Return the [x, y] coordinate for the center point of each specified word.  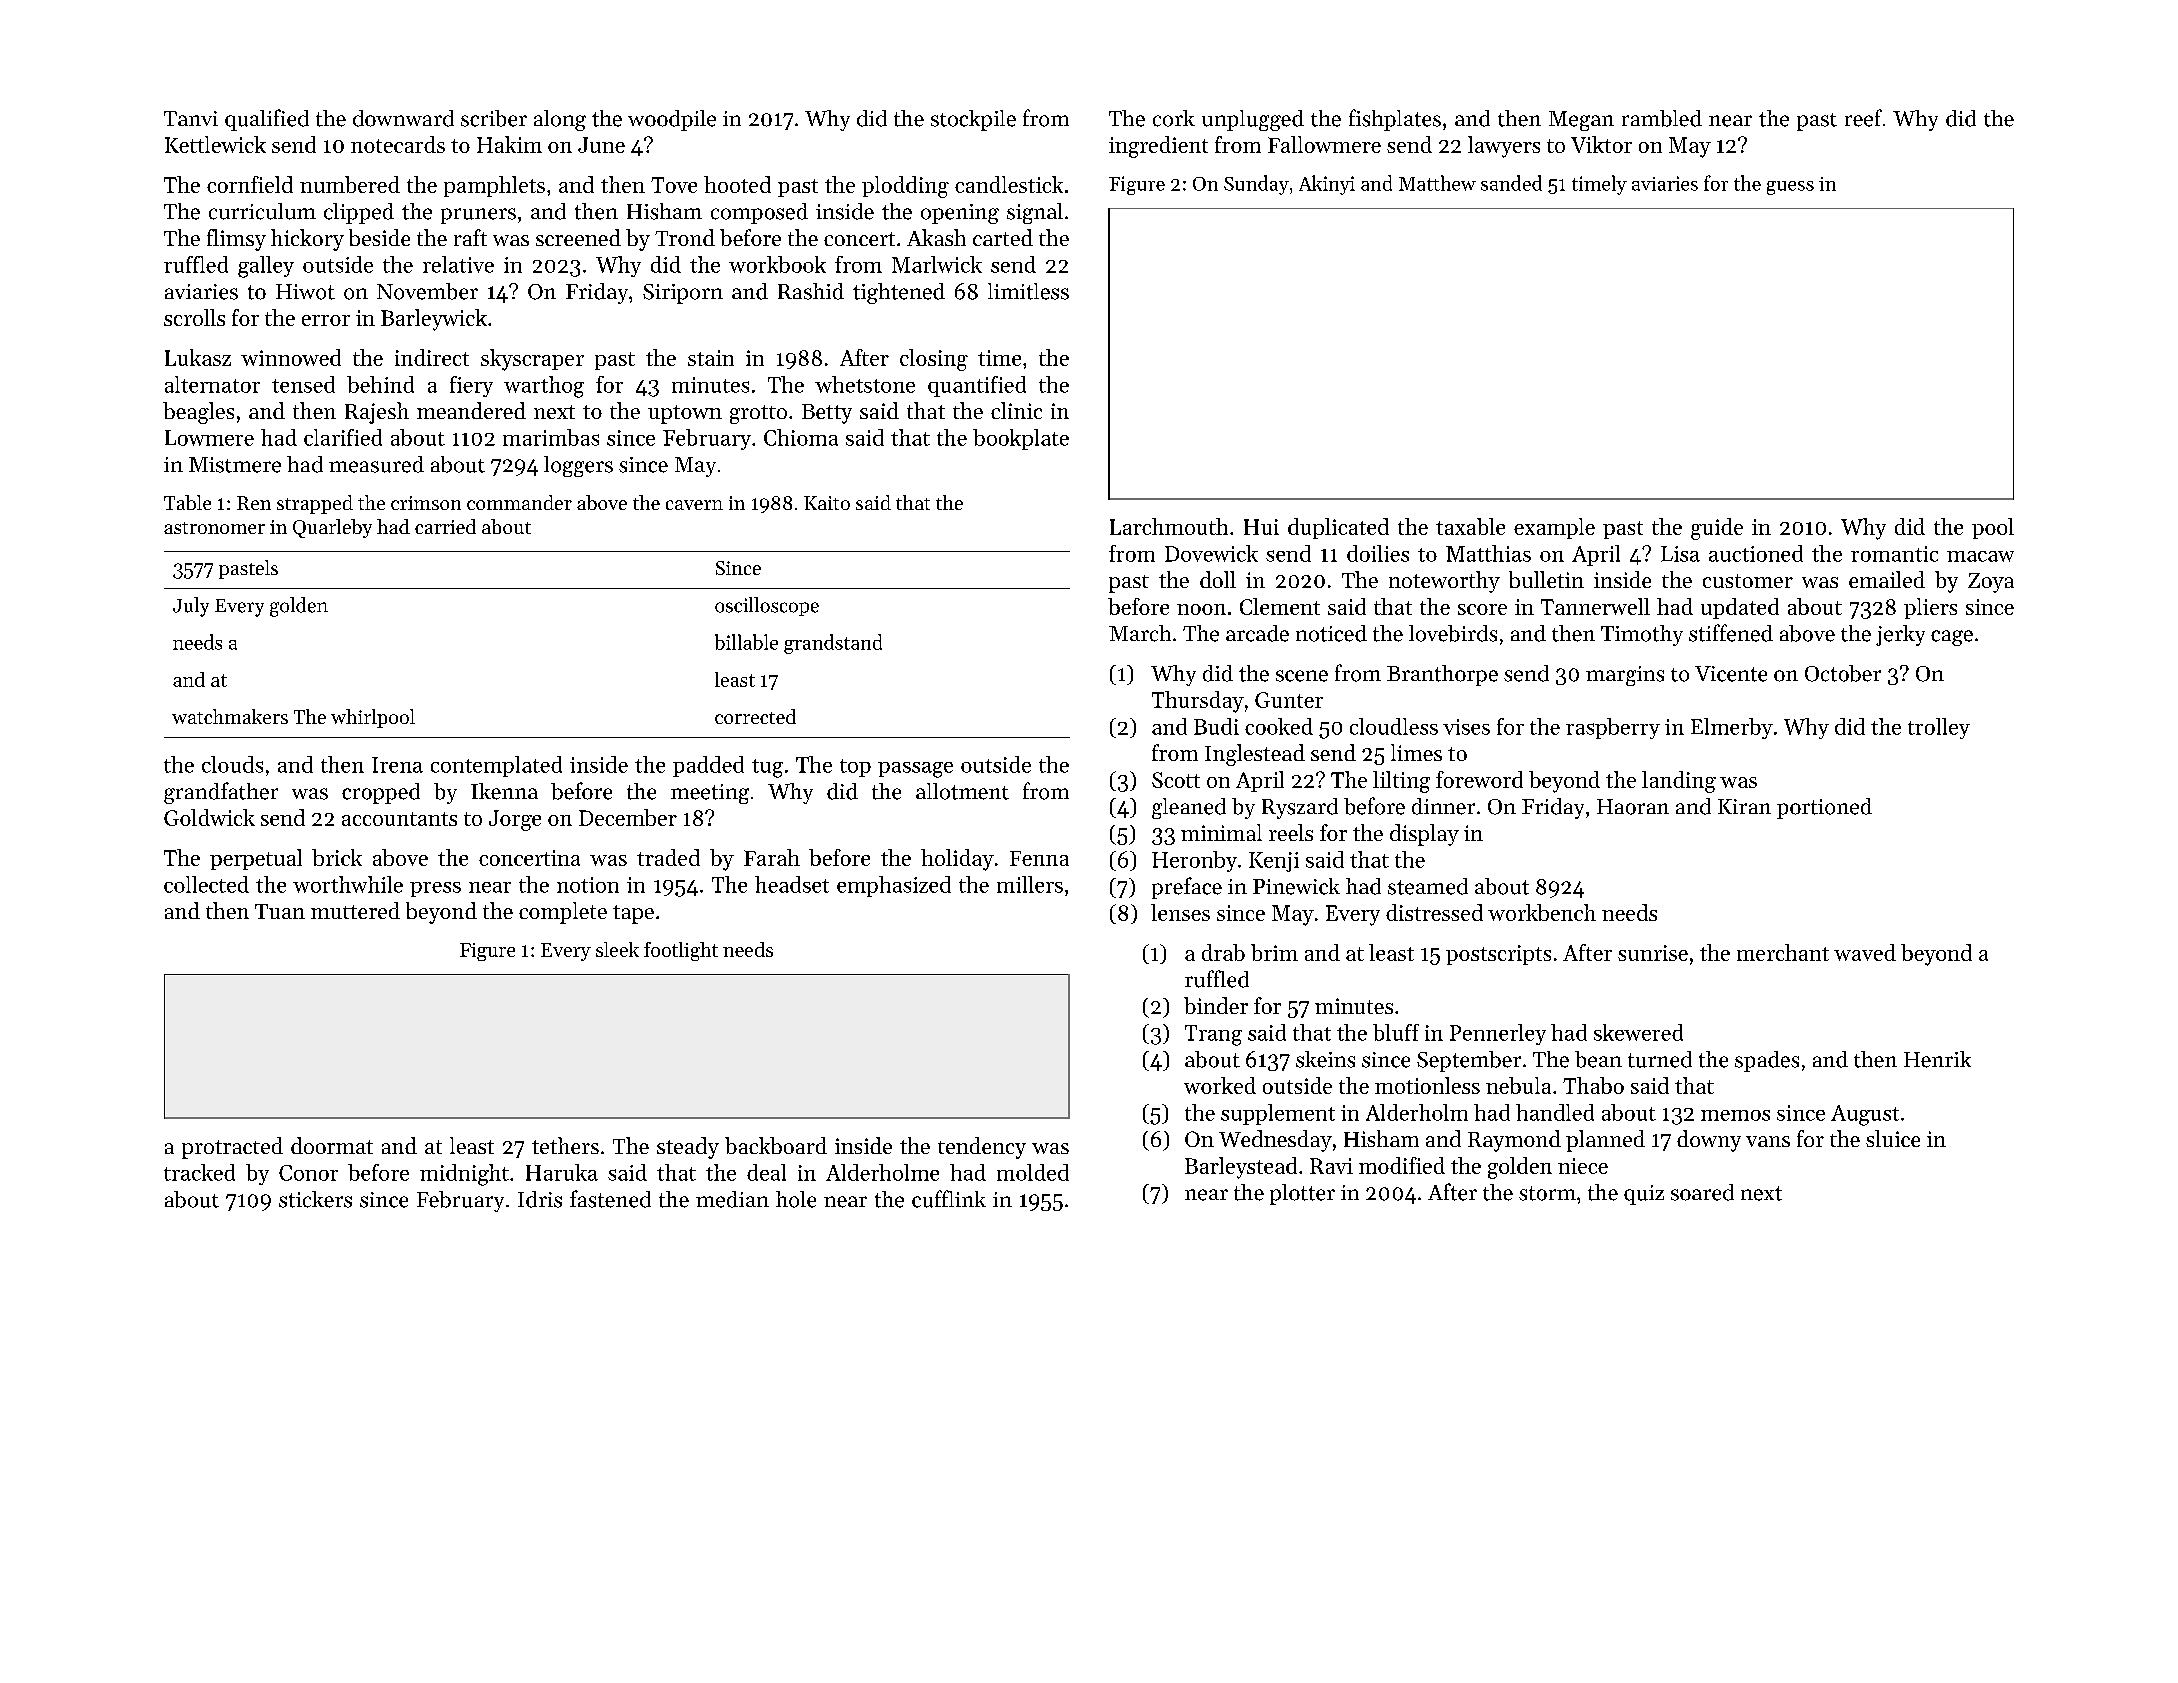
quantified [977, 386]
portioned [1824, 808]
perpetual [256, 859]
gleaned [1189, 808]
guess [1790, 188]
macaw [1980, 556]
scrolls [194, 317]
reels [1291, 832]
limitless [1028, 291]
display [1424, 835]
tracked [199, 1172]
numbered [350, 184]
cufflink [949, 1199]
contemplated [496, 766]
